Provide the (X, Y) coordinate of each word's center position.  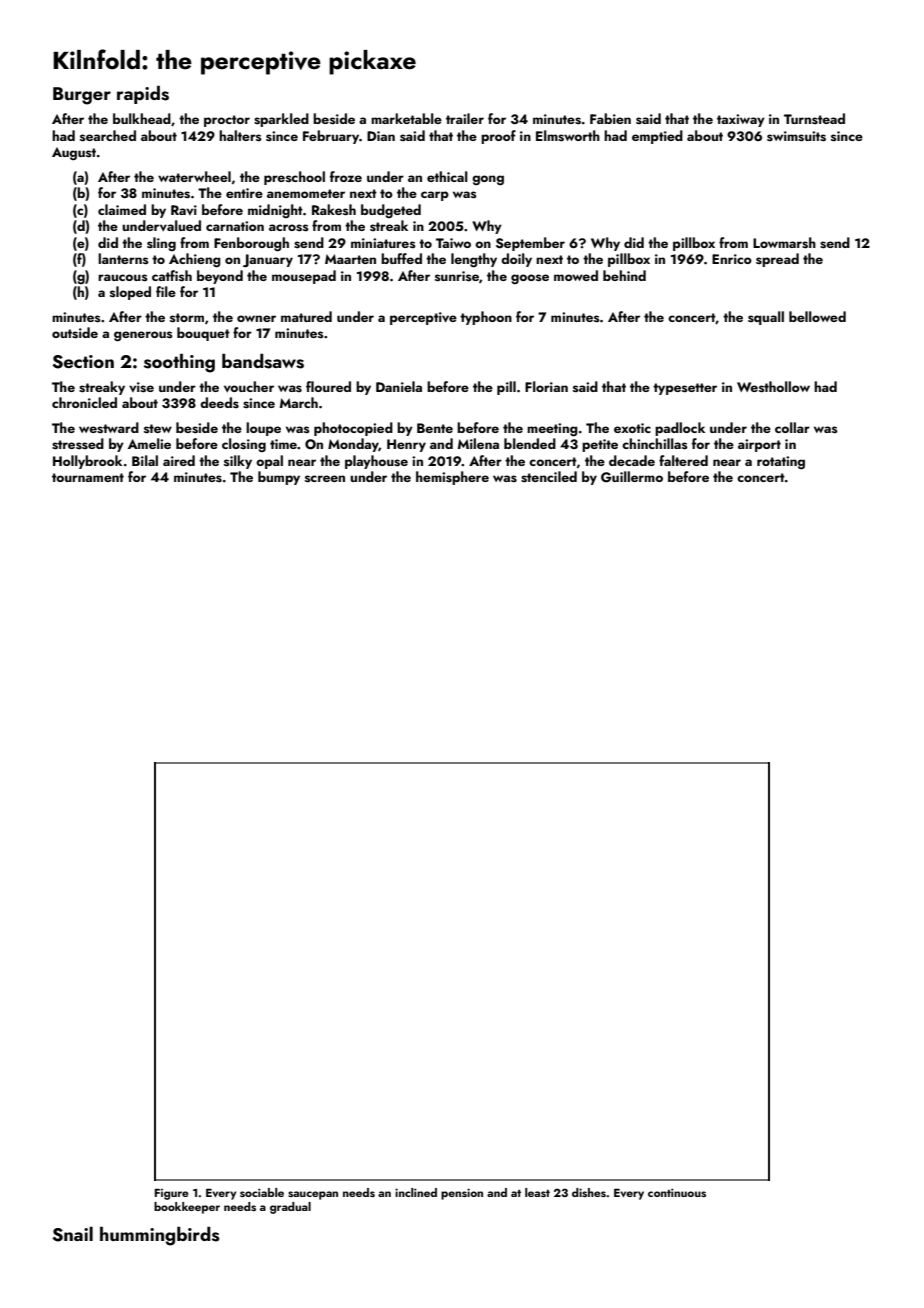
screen (325, 478)
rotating (781, 463)
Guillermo (632, 477)
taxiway (741, 120)
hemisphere (452, 478)
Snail (72, 1234)
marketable (406, 118)
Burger (82, 96)
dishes (589, 1192)
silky (238, 462)
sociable (262, 1192)
